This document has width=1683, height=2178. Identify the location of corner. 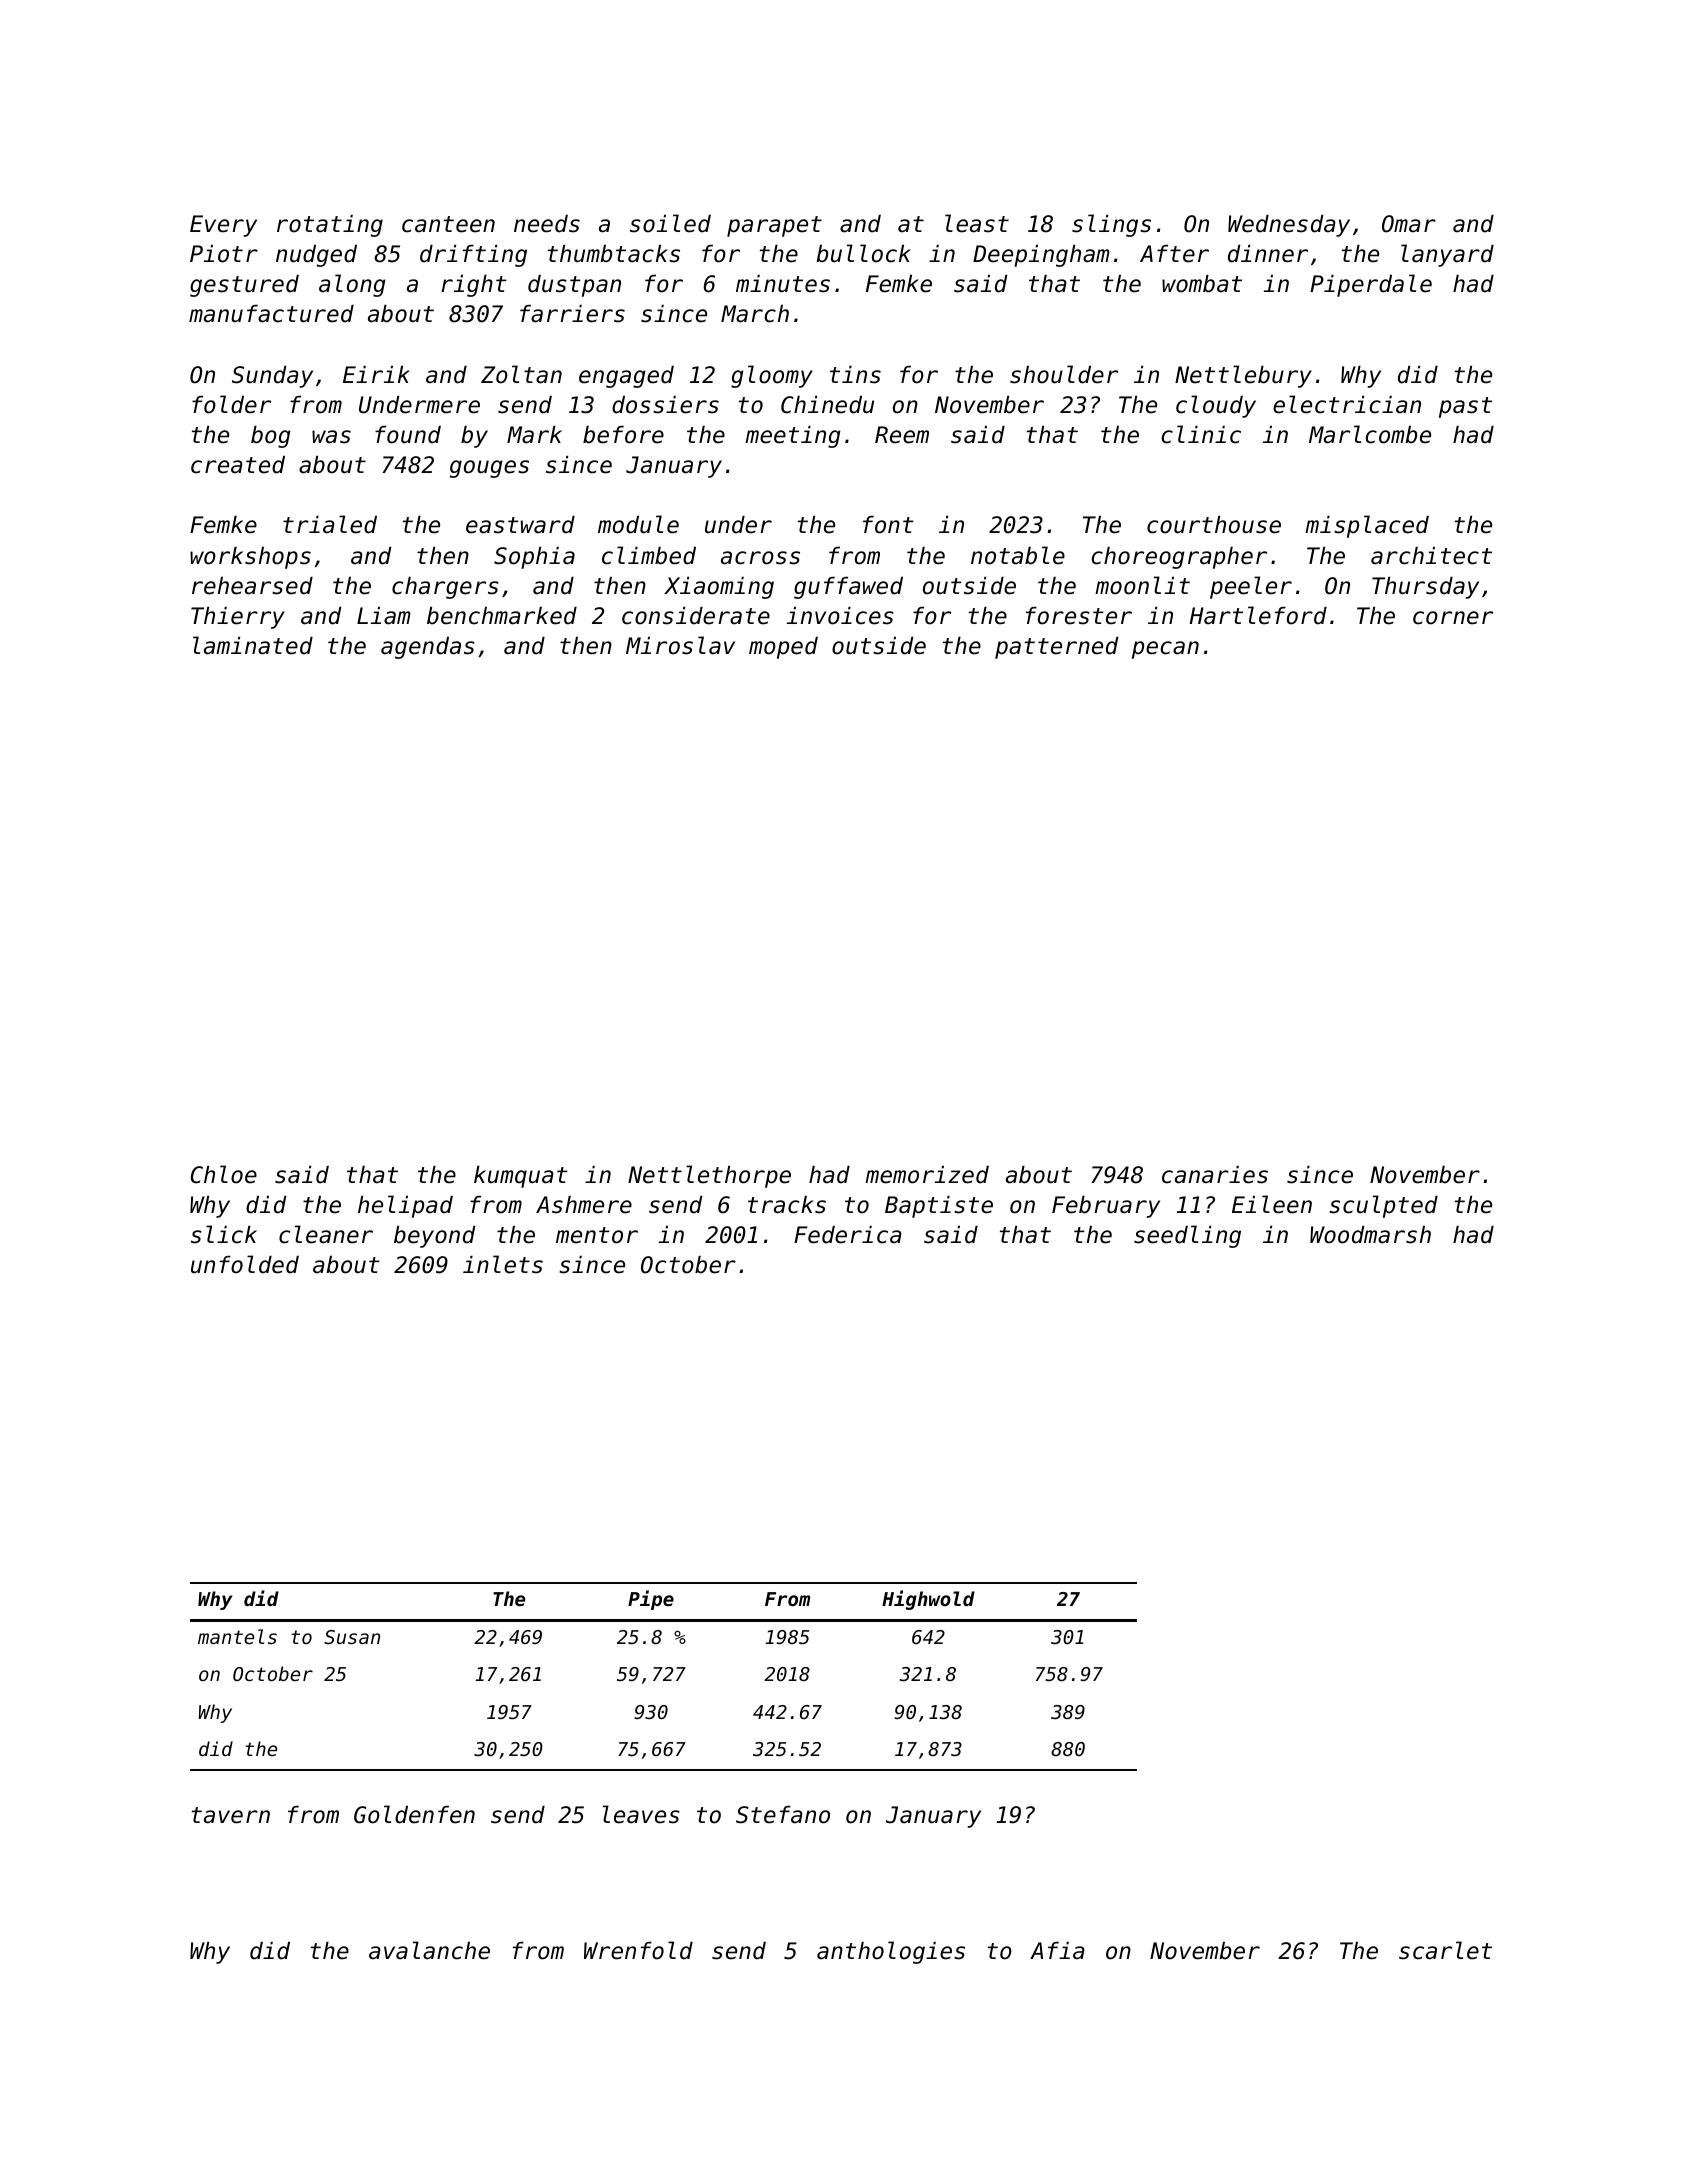
(1453, 618).
